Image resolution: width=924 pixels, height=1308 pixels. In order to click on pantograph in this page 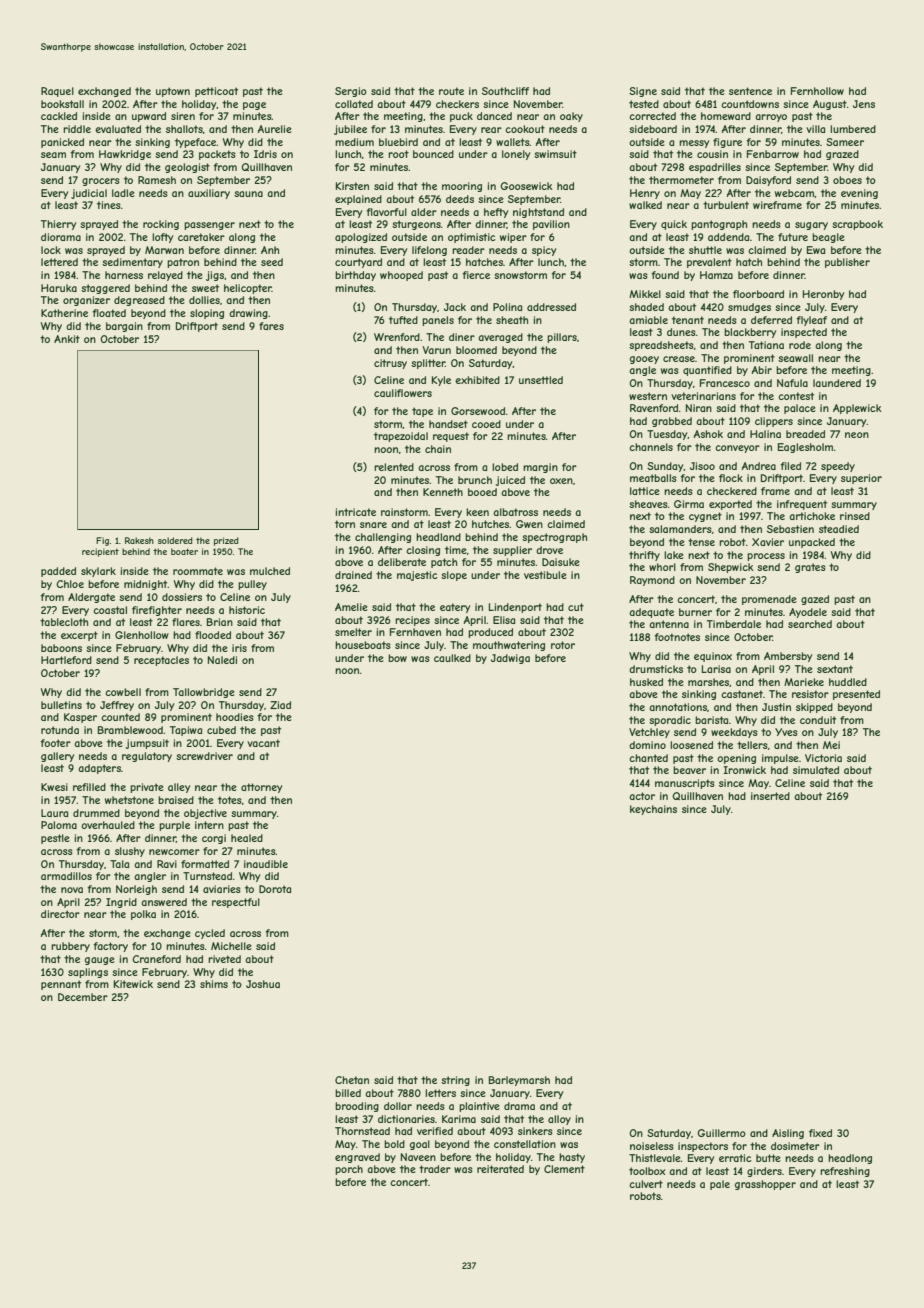, I will do `click(719, 225)`.
